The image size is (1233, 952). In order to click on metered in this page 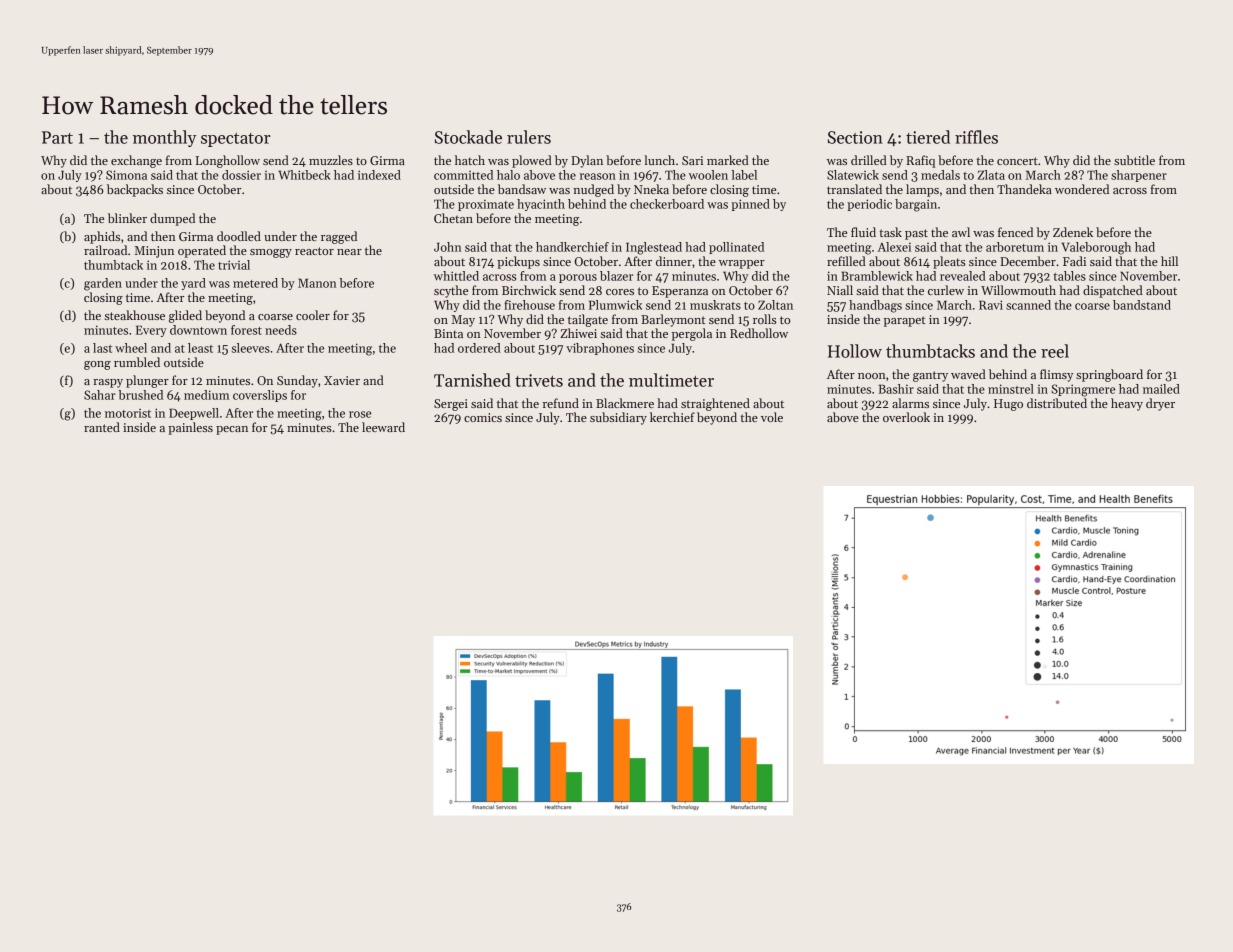, I will do `click(255, 283)`.
